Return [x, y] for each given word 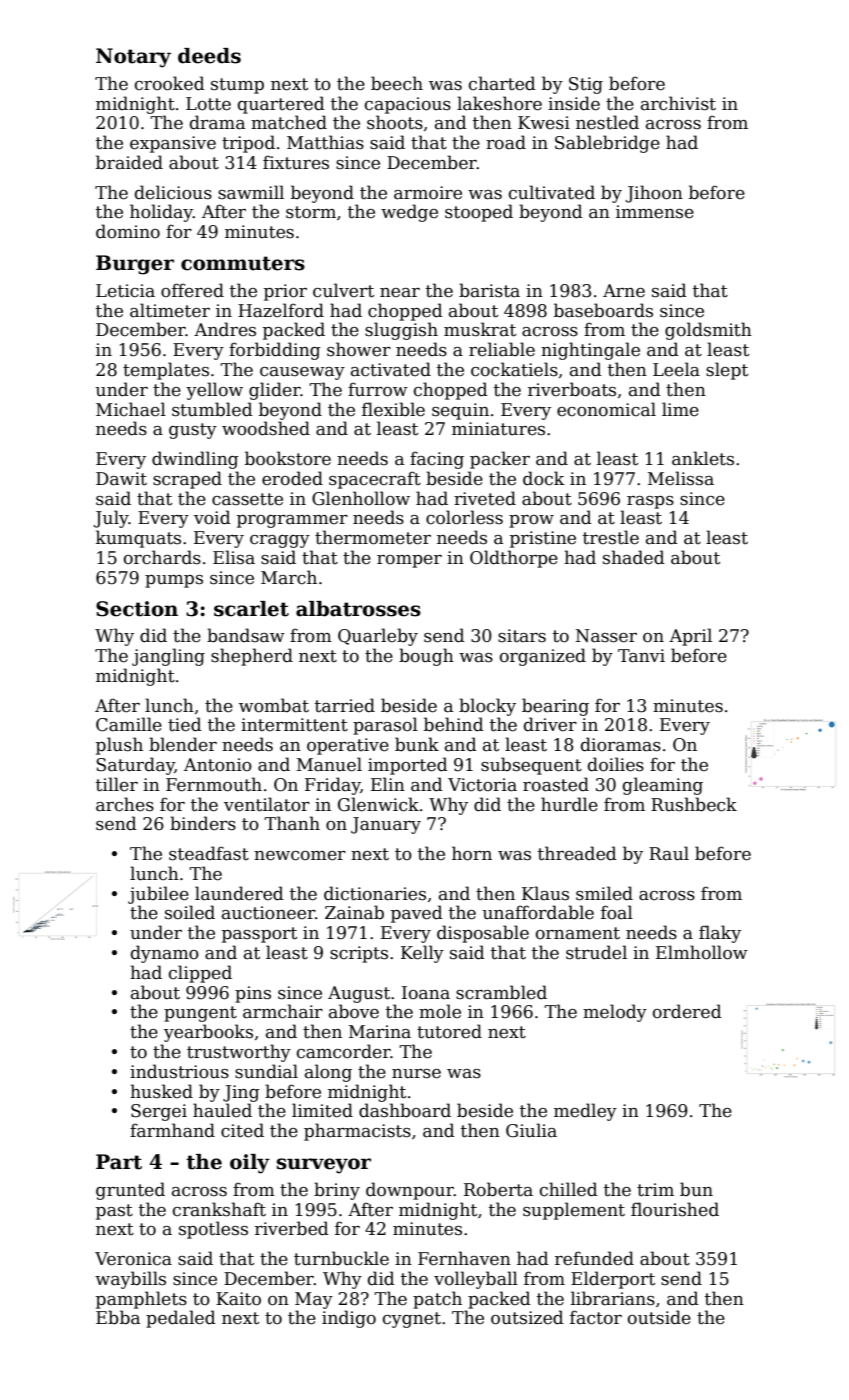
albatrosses [358, 609]
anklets [703, 458]
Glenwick [378, 804]
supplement [574, 1211]
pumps [174, 581]
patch [437, 1300]
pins [253, 994]
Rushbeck [694, 804]
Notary [133, 58]
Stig [586, 85]
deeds [209, 56]
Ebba [118, 1317]
